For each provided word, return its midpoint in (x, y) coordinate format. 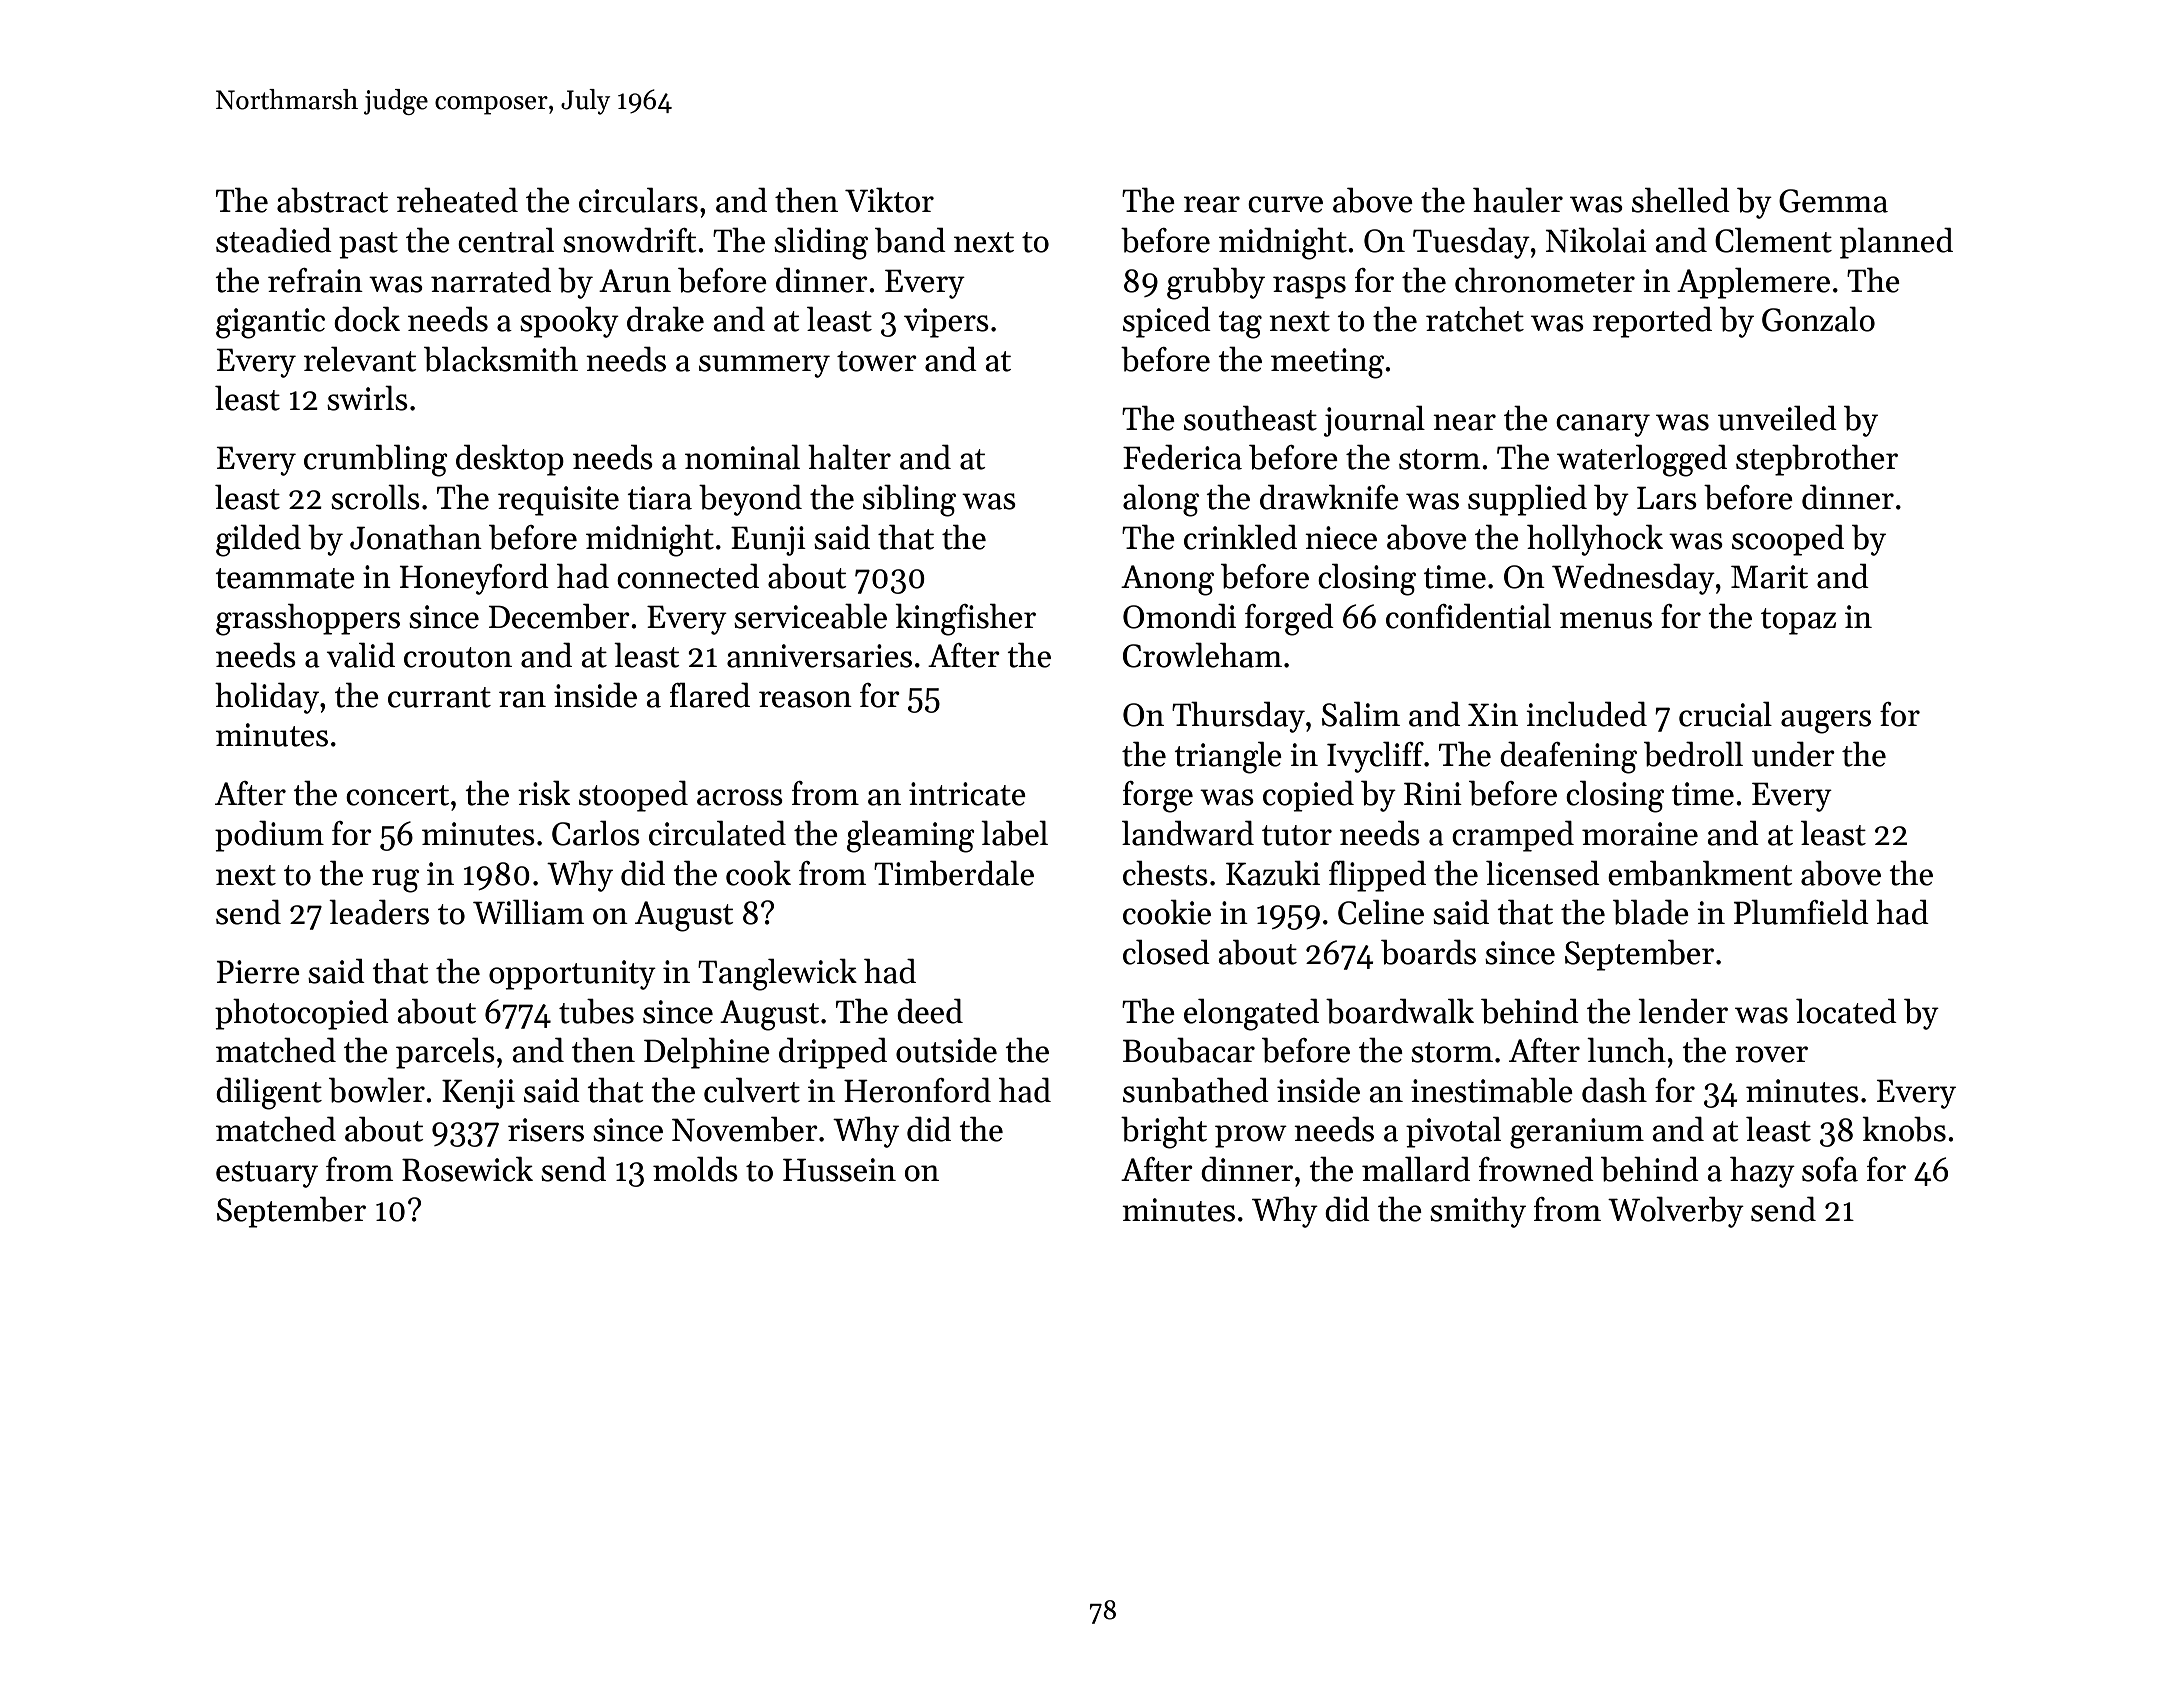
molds (695, 1169)
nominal (742, 457)
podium (269, 836)
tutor (1297, 835)
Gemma (1833, 201)
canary (1603, 425)
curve (1285, 204)
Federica (1182, 457)
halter (849, 457)
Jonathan (416, 537)
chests (1165, 873)
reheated (457, 200)
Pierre (258, 972)
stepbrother (1817, 460)
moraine (1640, 834)
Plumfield (1801, 912)
